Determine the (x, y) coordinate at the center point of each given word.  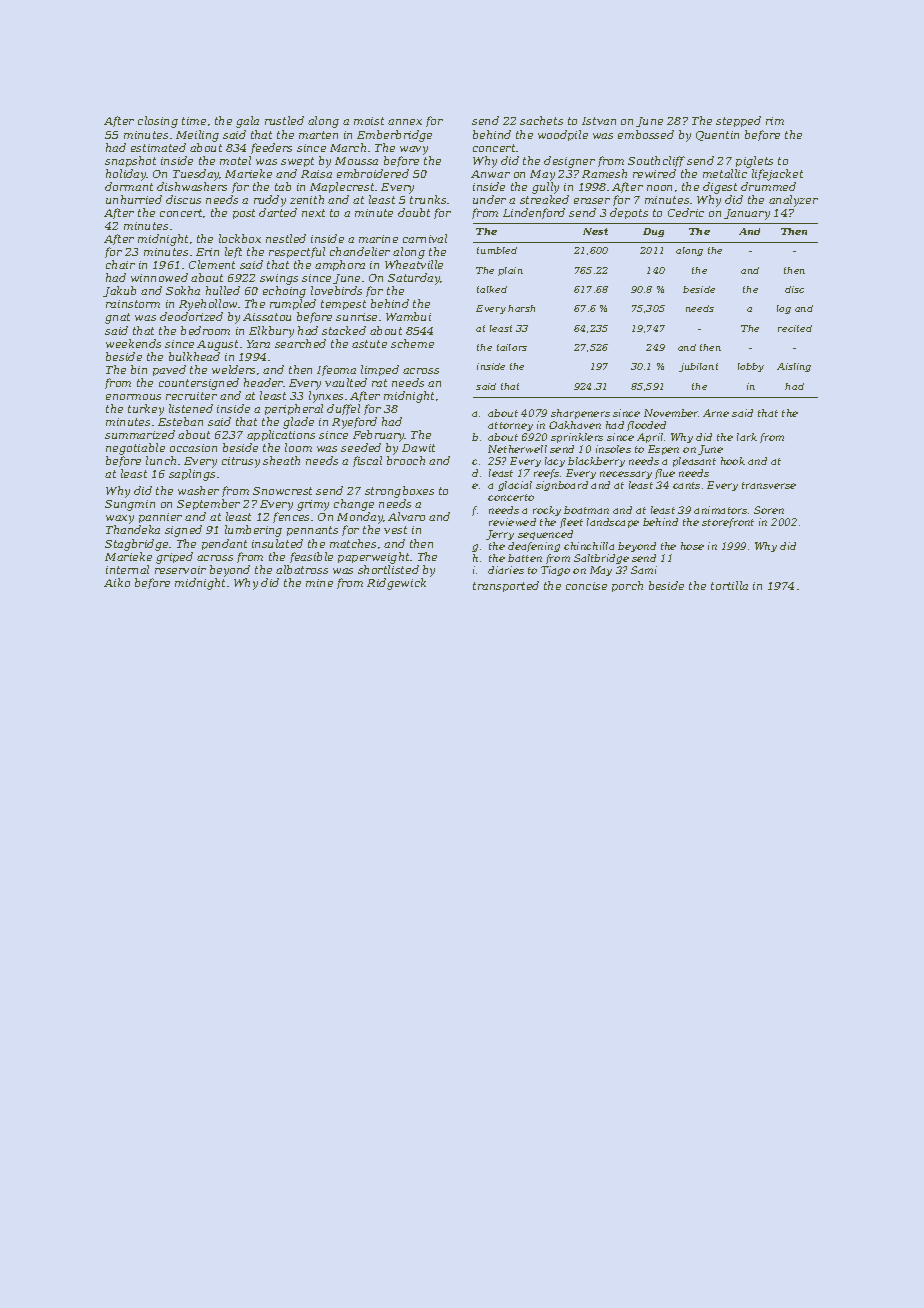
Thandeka (133, 529)
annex (405, 122)
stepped (738, 121)
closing (158, 122)
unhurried (134, 199)
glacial (515, 486)
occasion (193, 448)
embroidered (373, 173)
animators (720, 510)
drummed (768, 186)
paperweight (373, 558)
